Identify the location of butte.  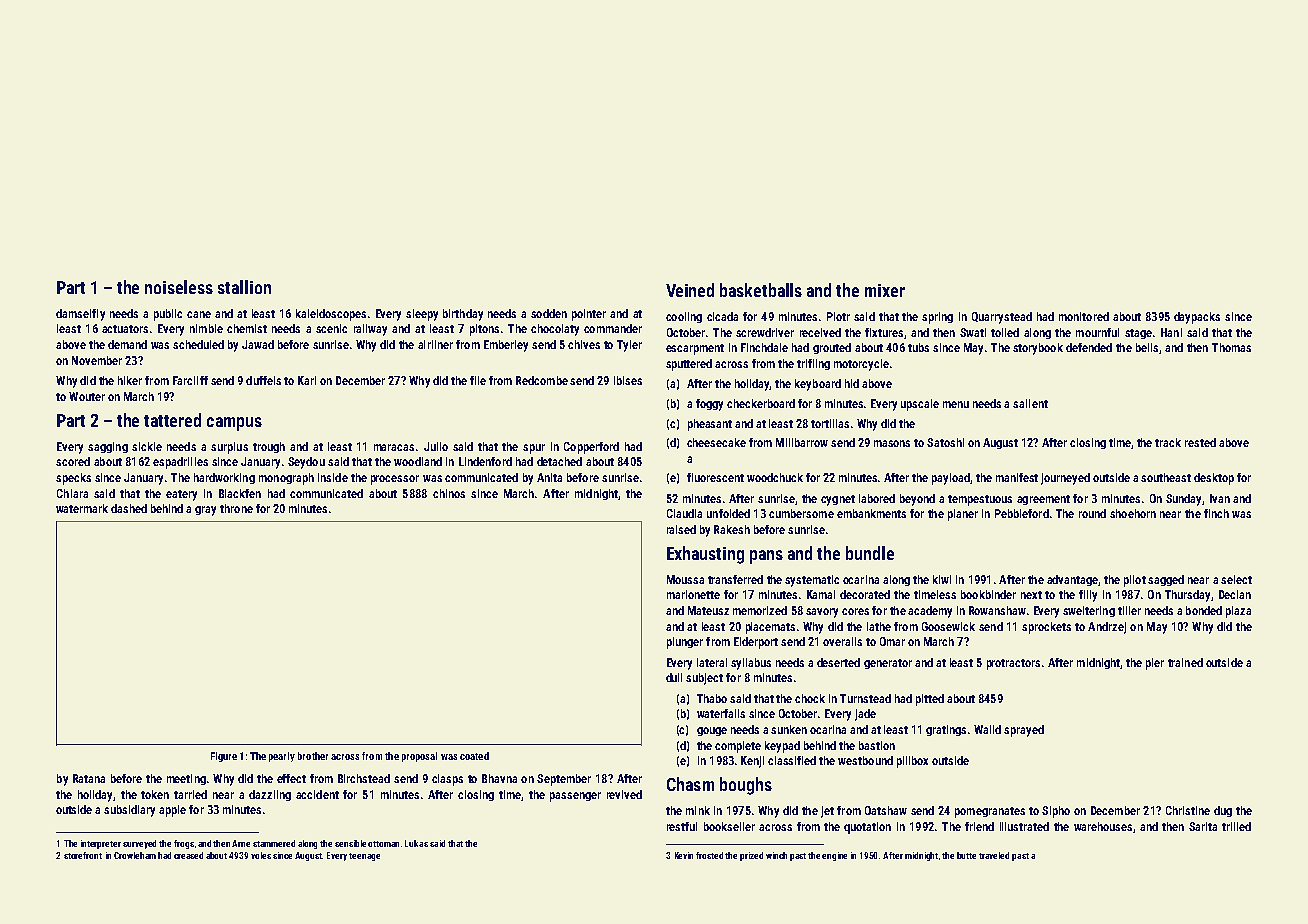
(966, 855).
